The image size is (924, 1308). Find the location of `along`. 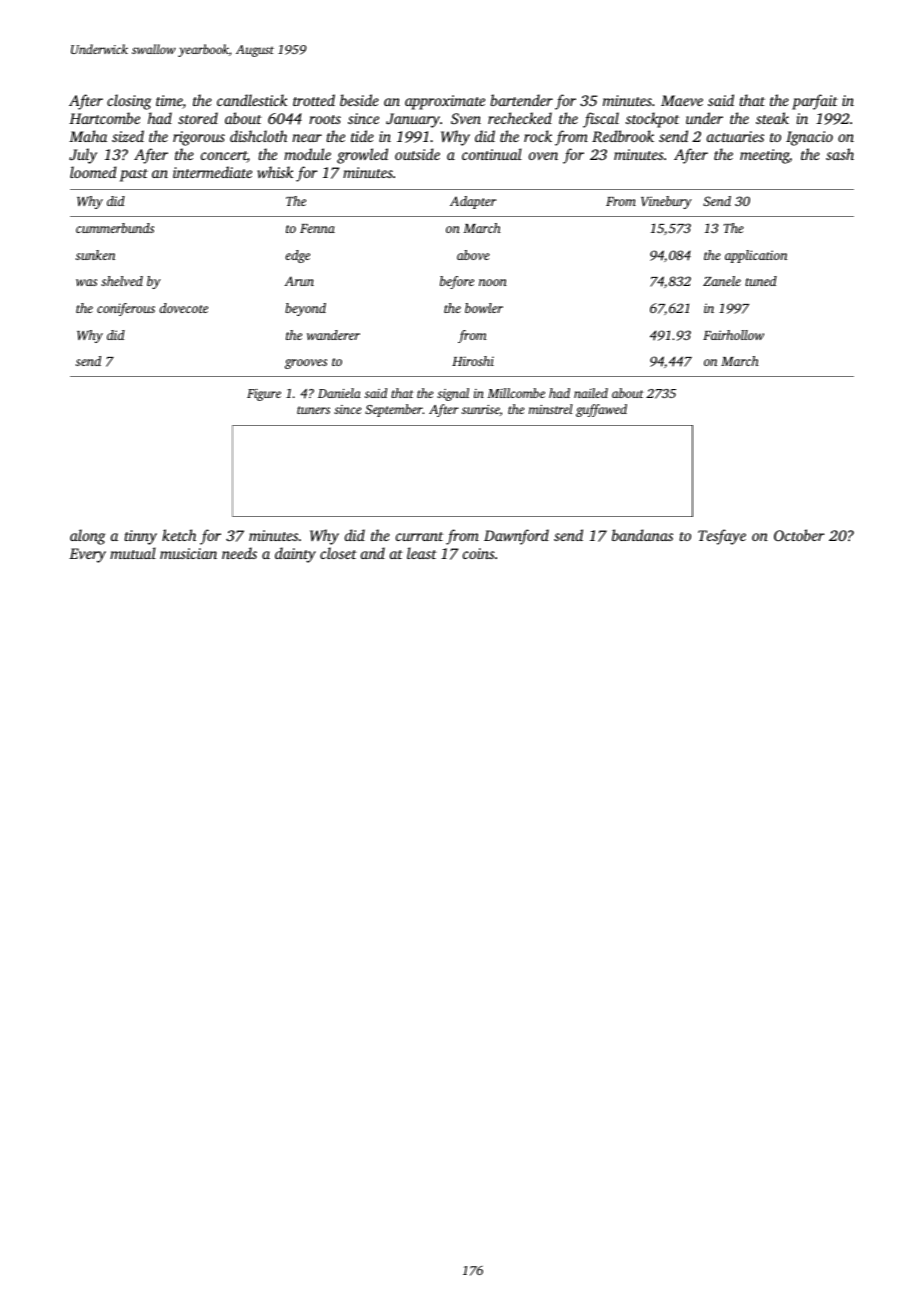

along is located at coordinates (87, 537).
